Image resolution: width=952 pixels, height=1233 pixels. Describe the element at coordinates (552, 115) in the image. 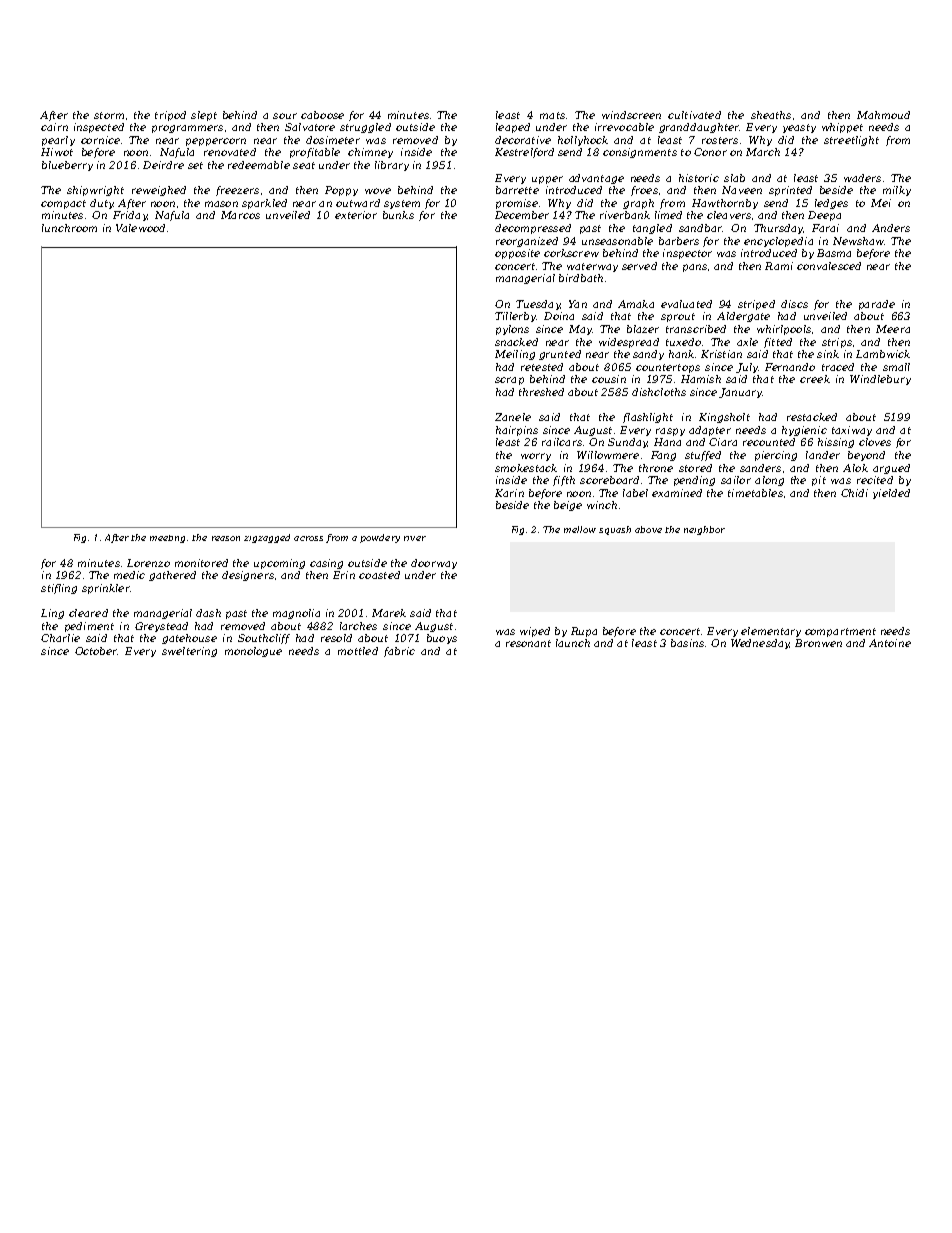

I see `mats` at that location.
